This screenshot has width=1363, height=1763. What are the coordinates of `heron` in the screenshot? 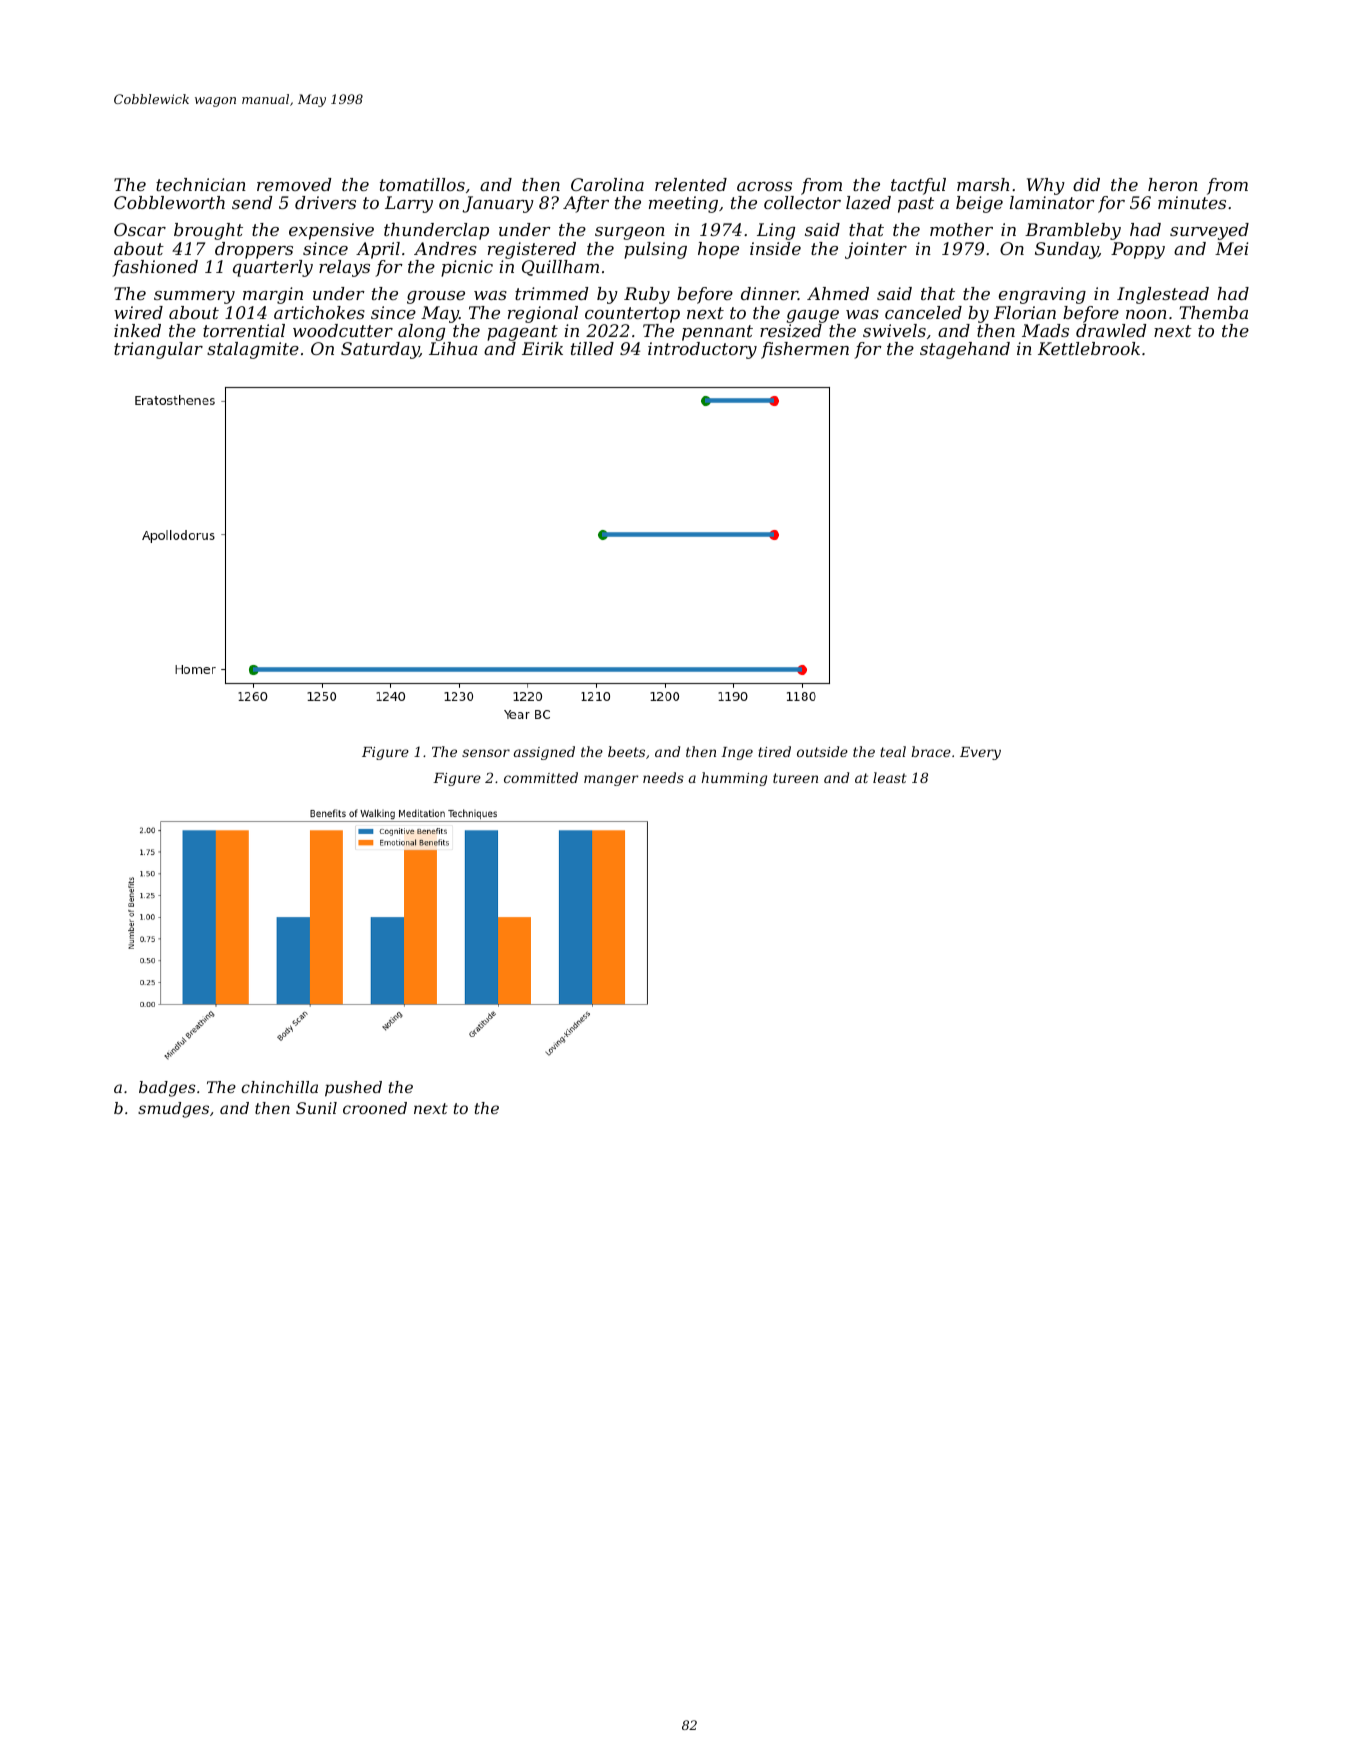 It's located at (1173, 184).
